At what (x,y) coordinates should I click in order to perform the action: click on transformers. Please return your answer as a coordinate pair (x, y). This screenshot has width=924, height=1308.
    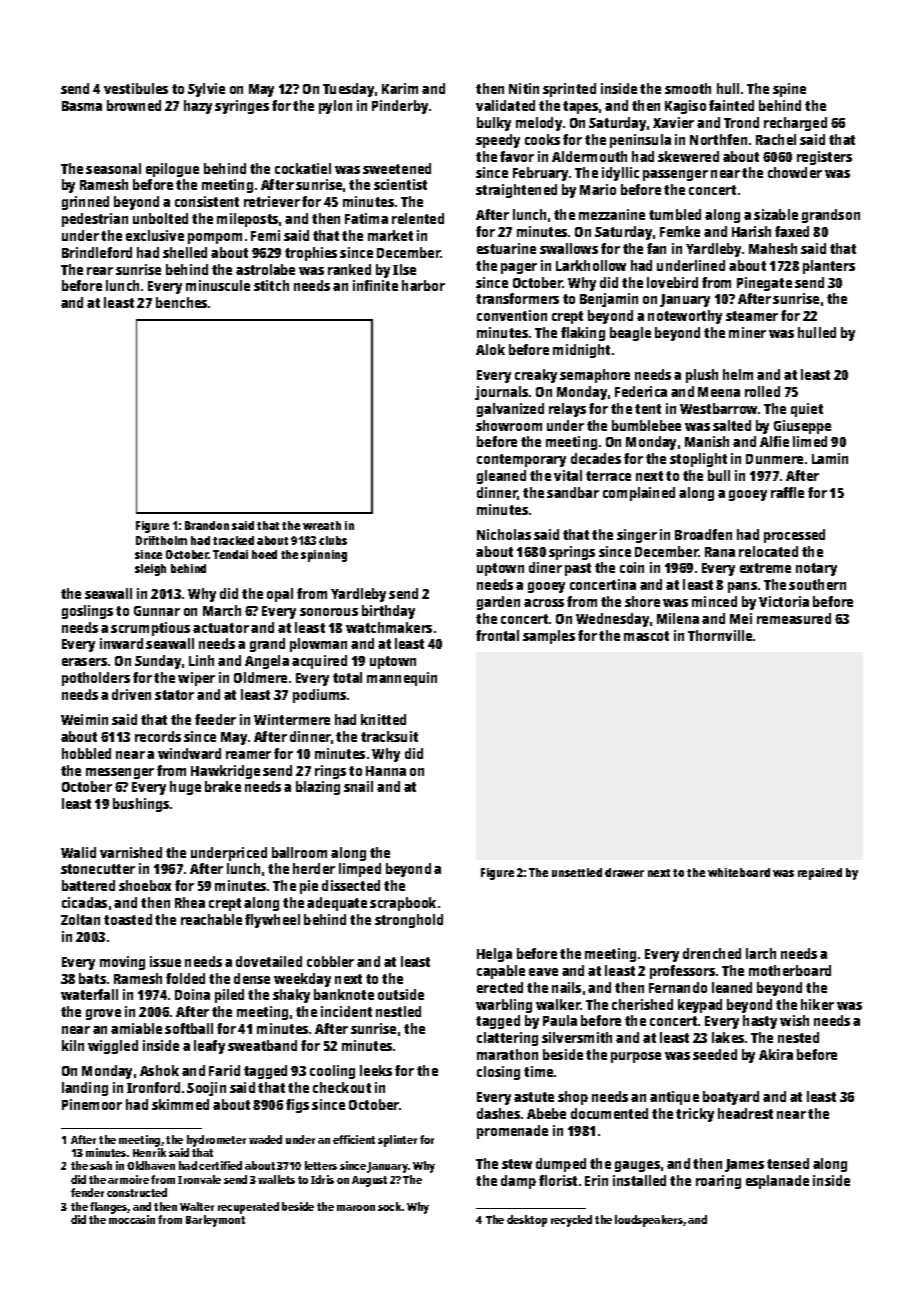
    Looking at the image, I should click on (517, 298).
